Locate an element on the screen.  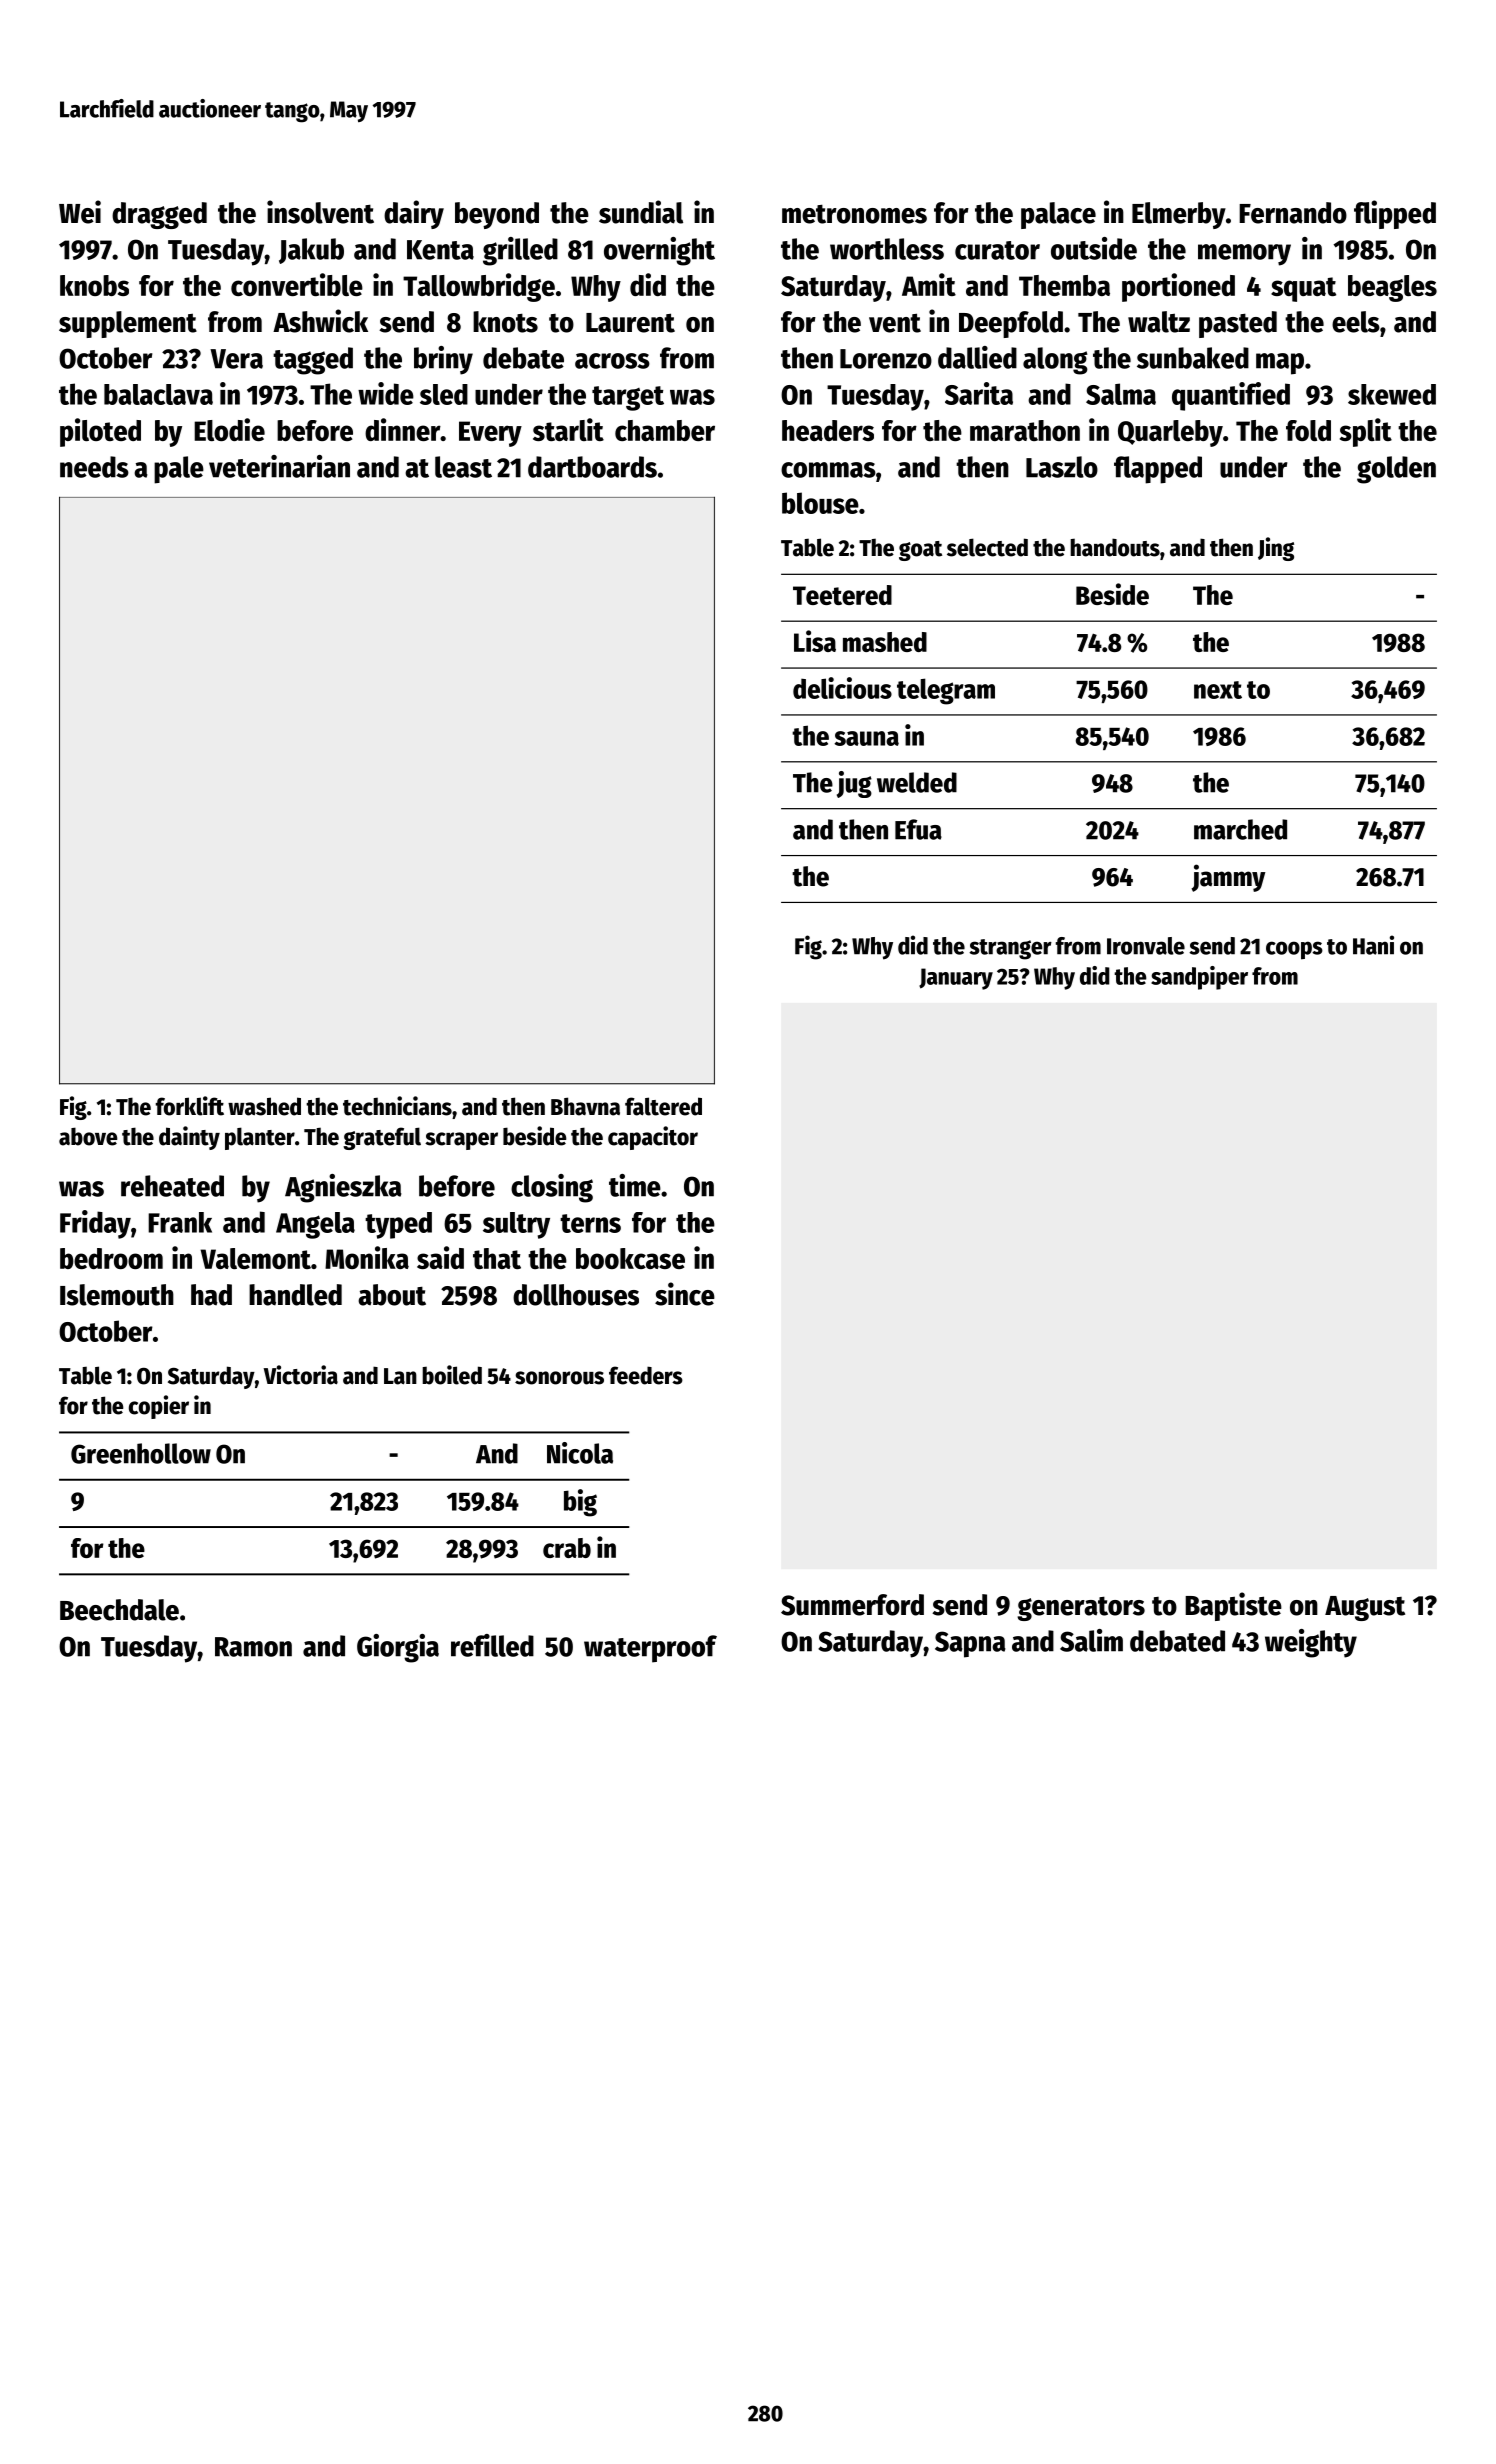
Jing is located at coordinates (1276, 549).
